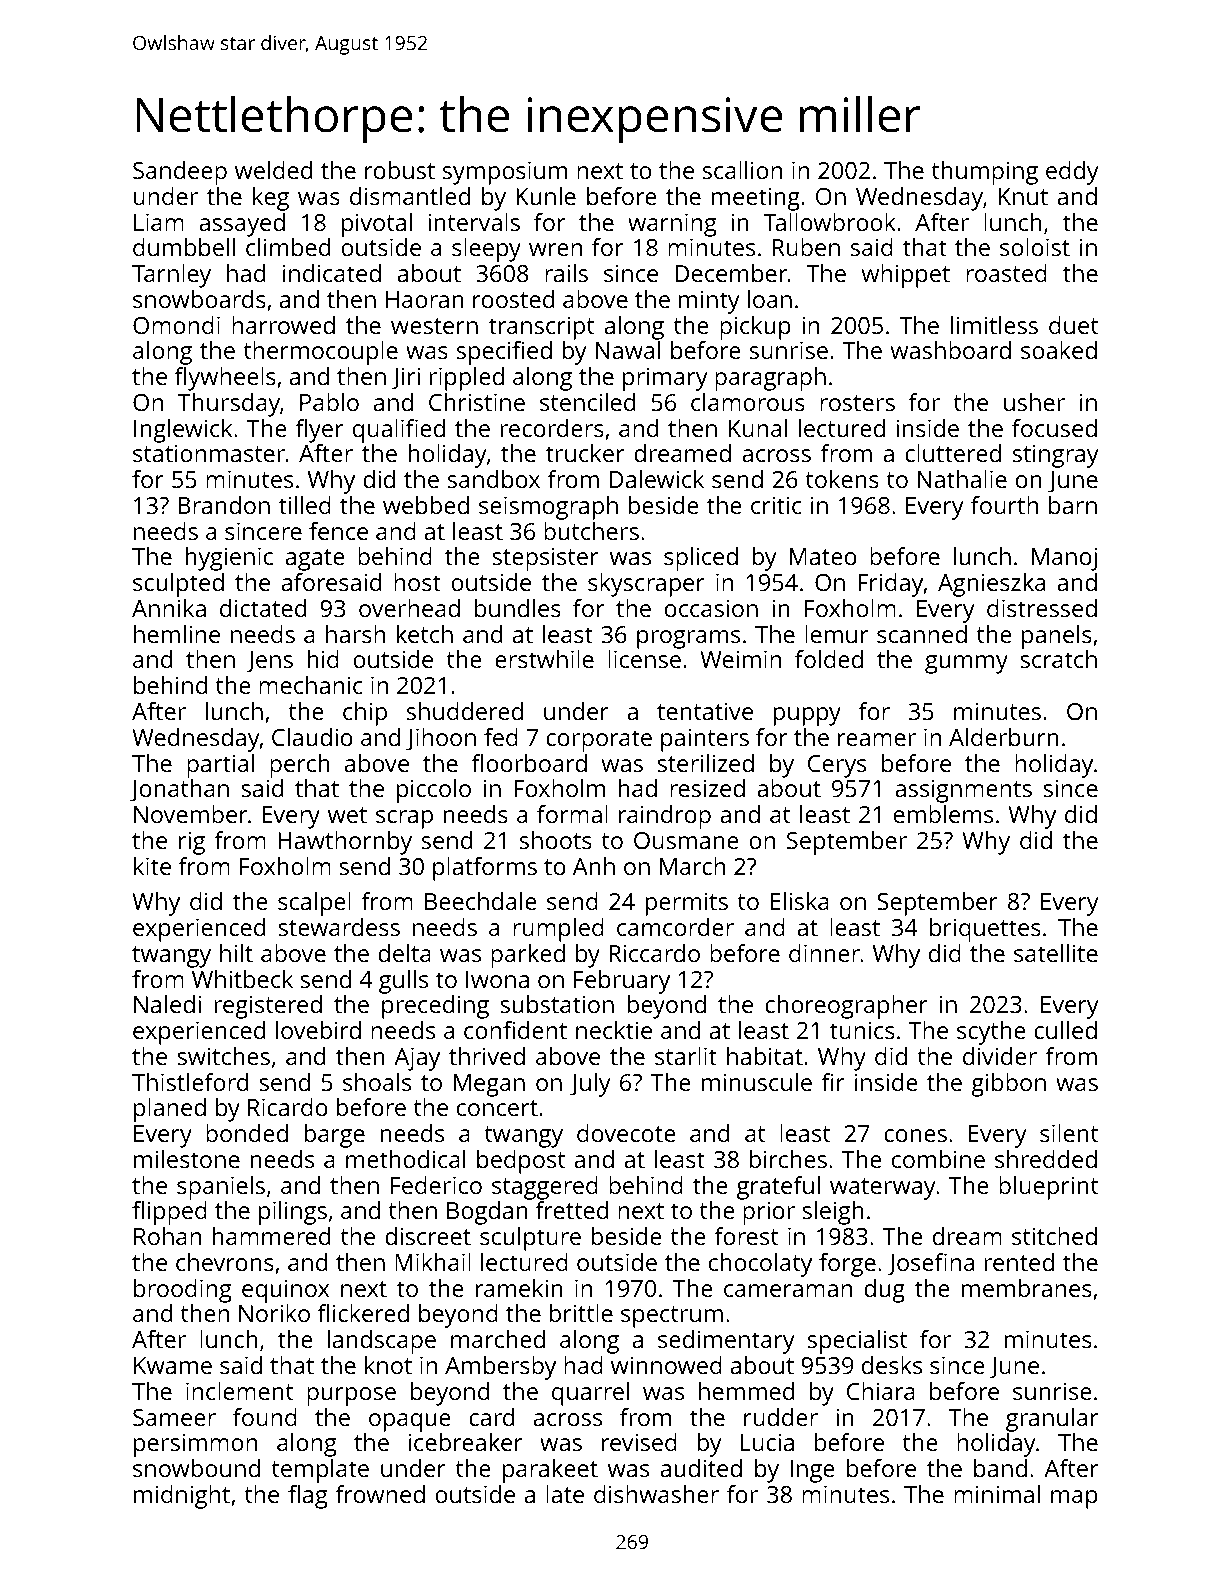  Describe the element at coordinates (182, 1497) in the document. I see `midnight` at that location.
